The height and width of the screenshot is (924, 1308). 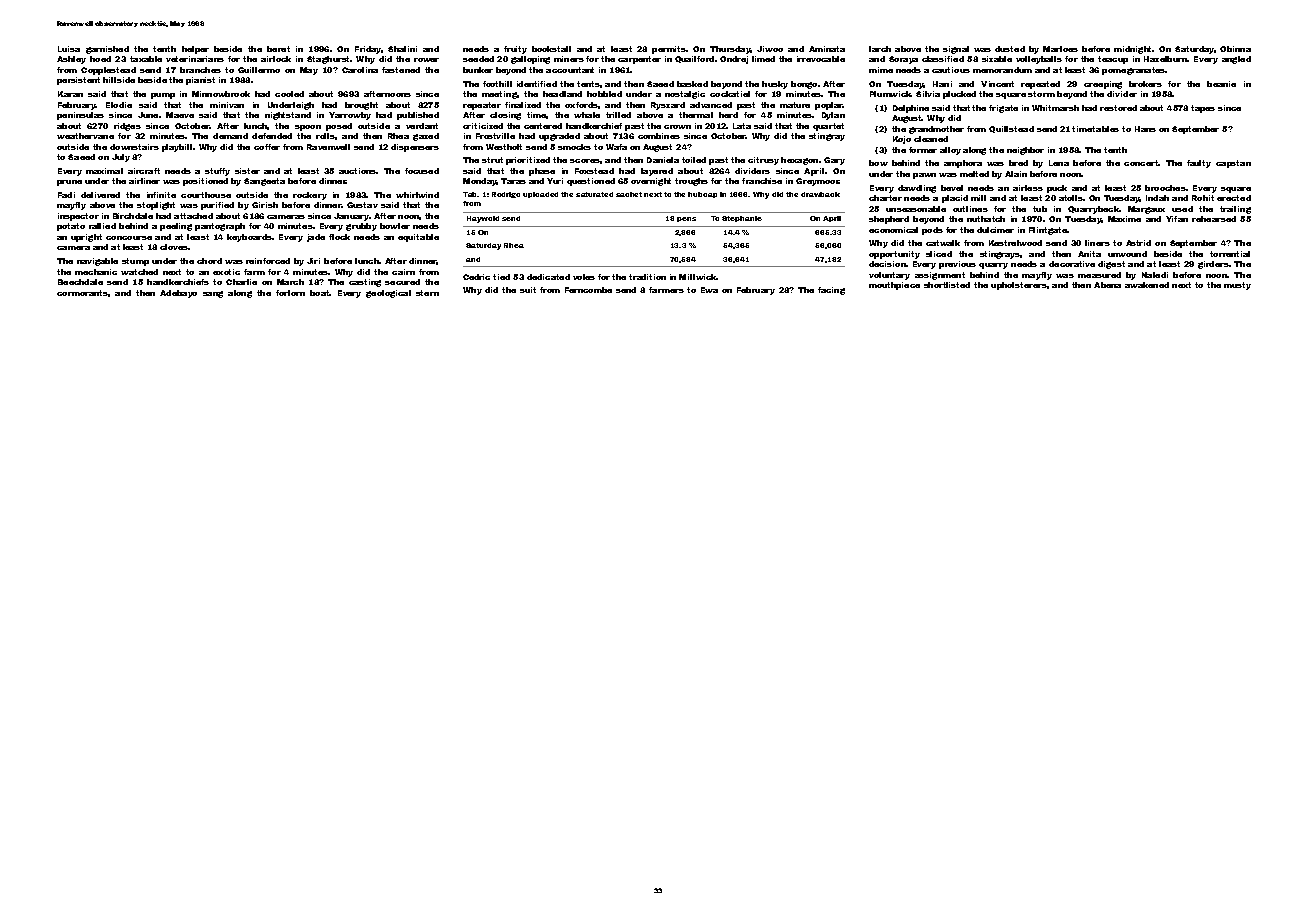 I want to click on rehearsed, so click(x=1214, y=219).
